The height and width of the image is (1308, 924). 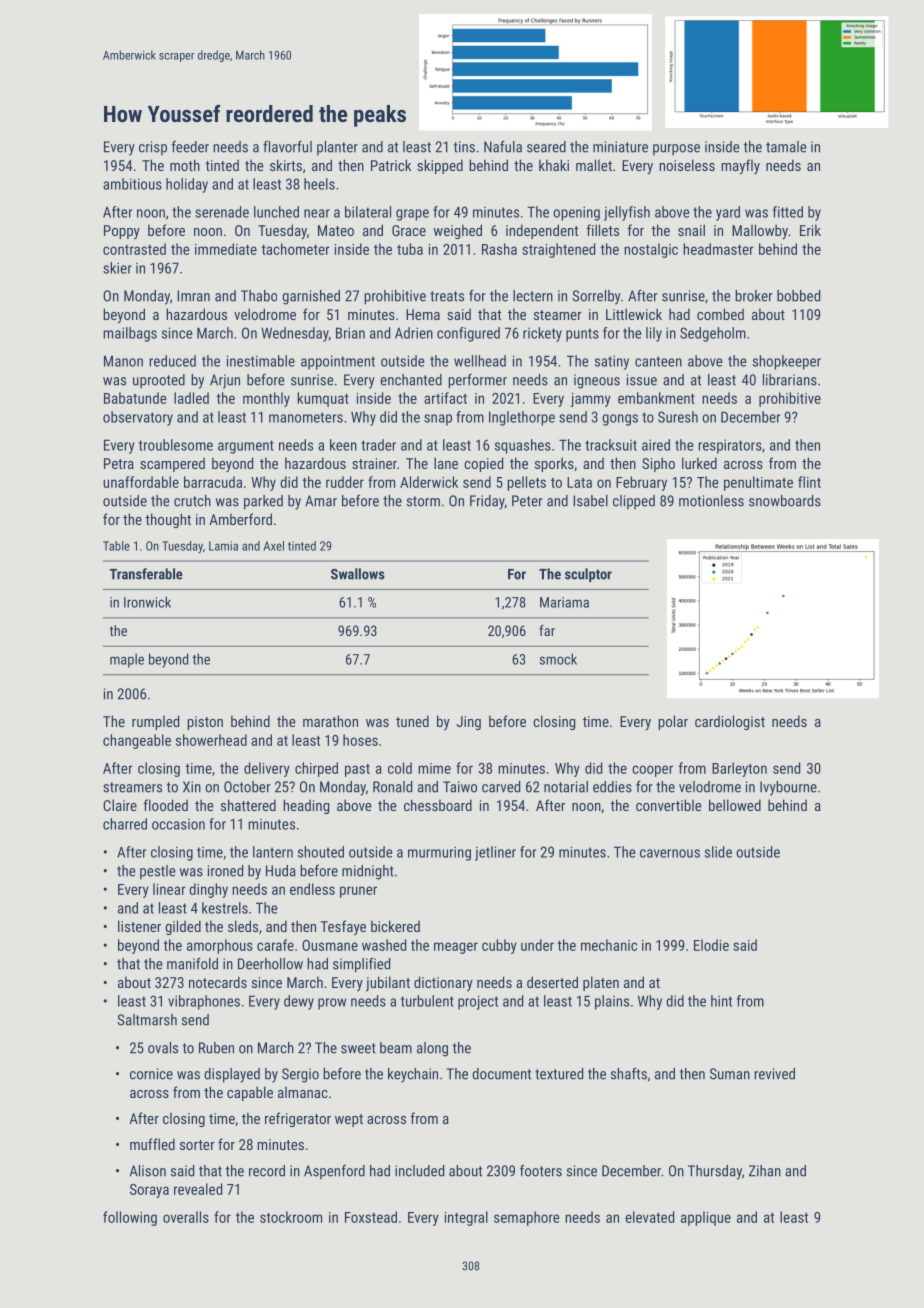 I want to click on tamale, so click(x=786, y=147).
